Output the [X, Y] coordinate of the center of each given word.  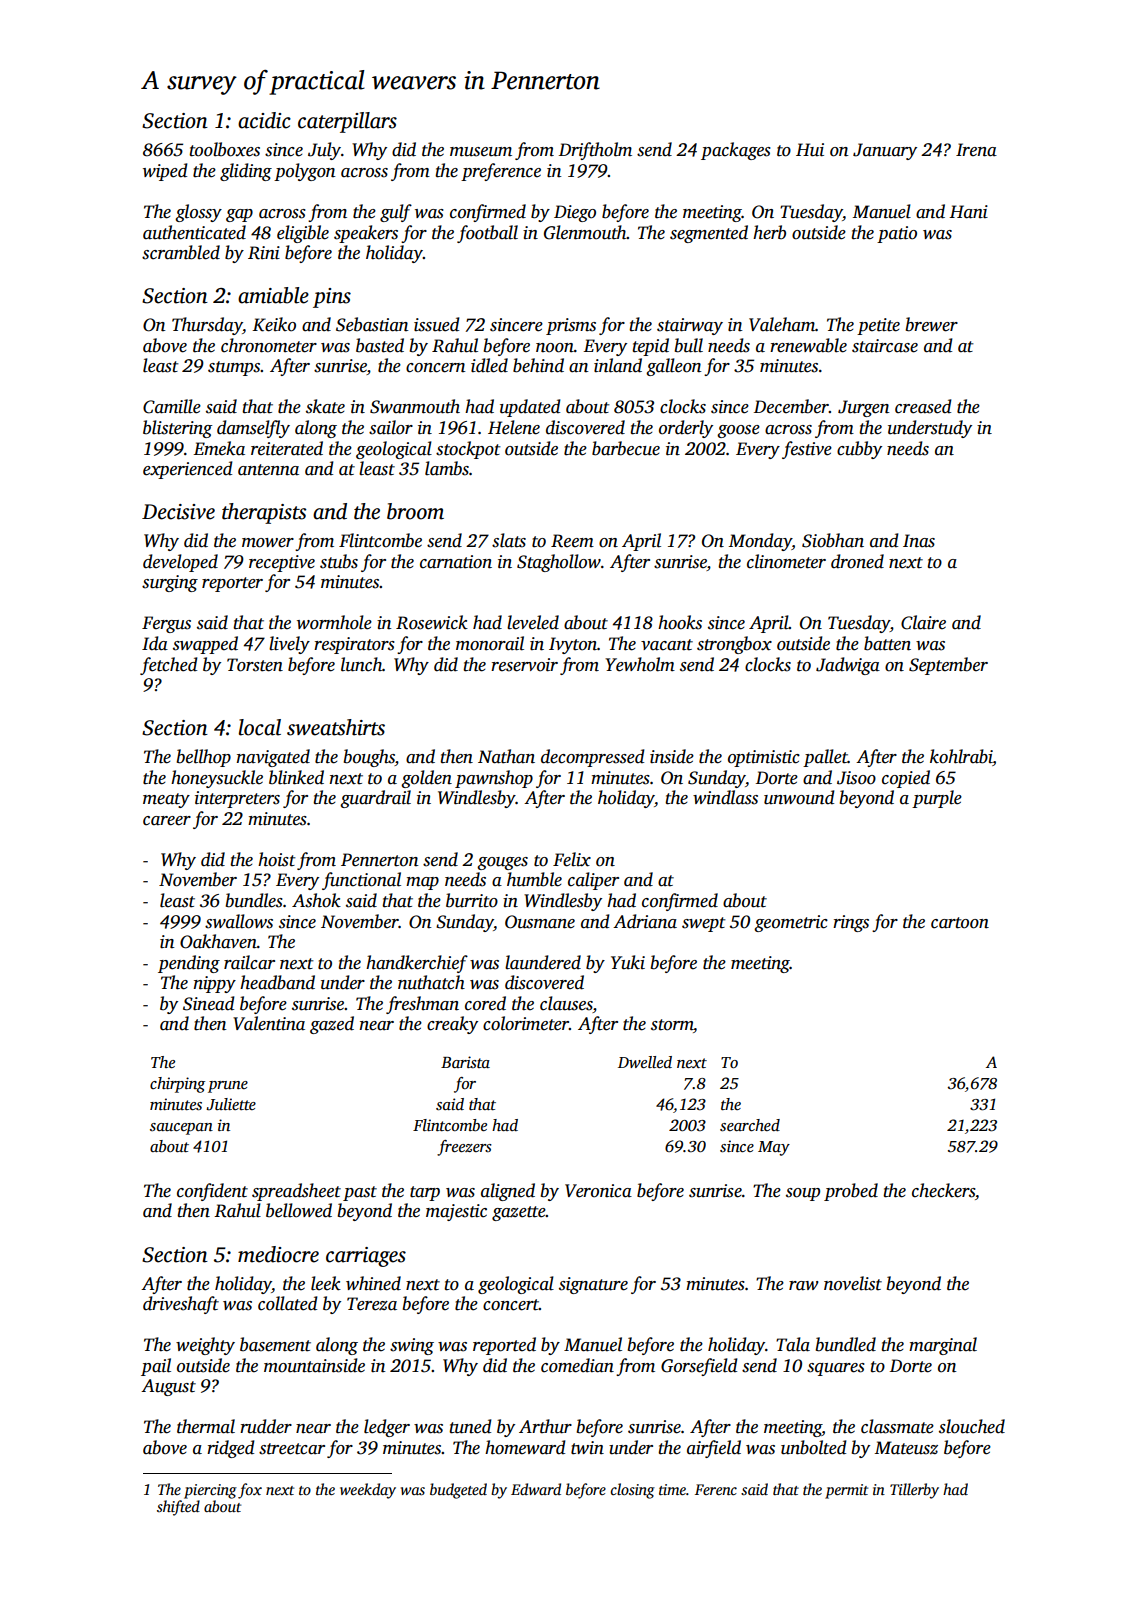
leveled [533, 622]
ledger [387, 1428]
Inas [919, 541]
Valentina [269, 1023]
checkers [943, 1190]
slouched [972, 1426]
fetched [169, 666]
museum [481, 152]
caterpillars [347, 122]
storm [672, 1025]
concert [511, 1305]
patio [897, 234]
